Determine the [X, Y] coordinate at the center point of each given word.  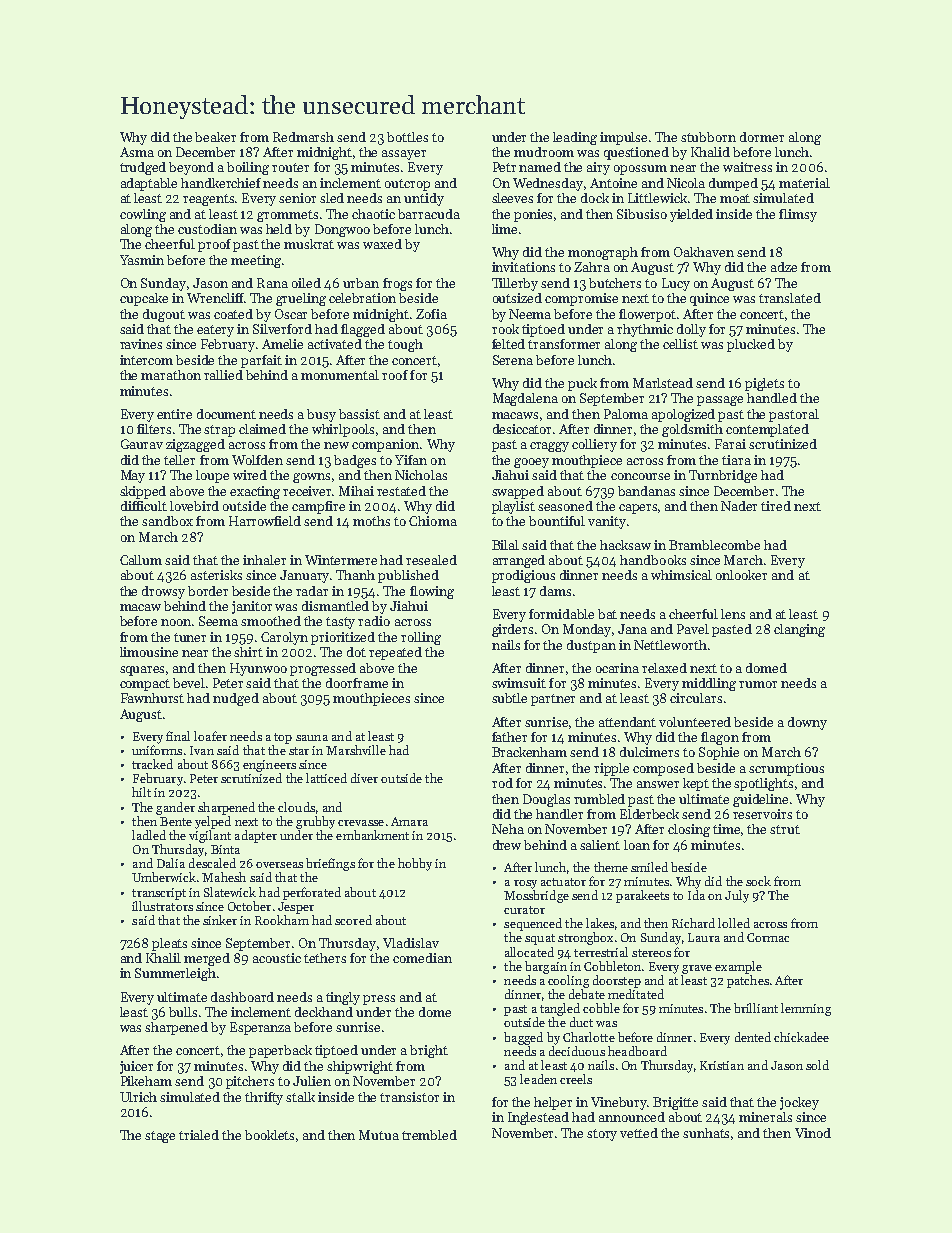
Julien [312, 1081]
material [804, 183]
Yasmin [142, 260]
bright [429, 1051]
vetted [639, 1133]
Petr [504, 167]
